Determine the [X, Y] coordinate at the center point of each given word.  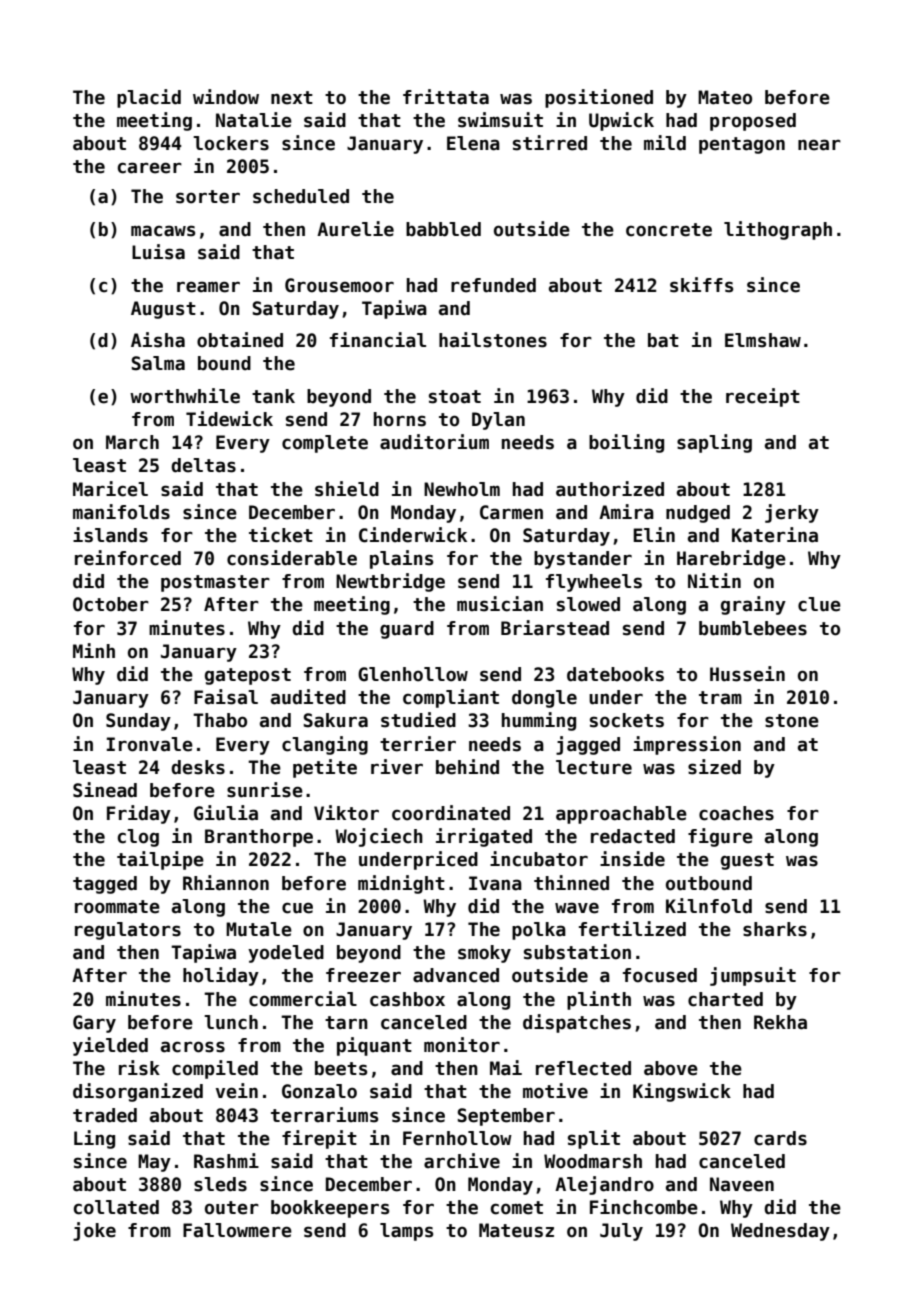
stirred [550, 143]
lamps [406, 1232]
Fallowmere [237, 1230]
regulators [128, 931]
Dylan [498, 421]
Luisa [158, 252]
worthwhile [185, 396]
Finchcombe [644, 1207]
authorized [610, 489]
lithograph [778, 230]
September [506, 1117]
